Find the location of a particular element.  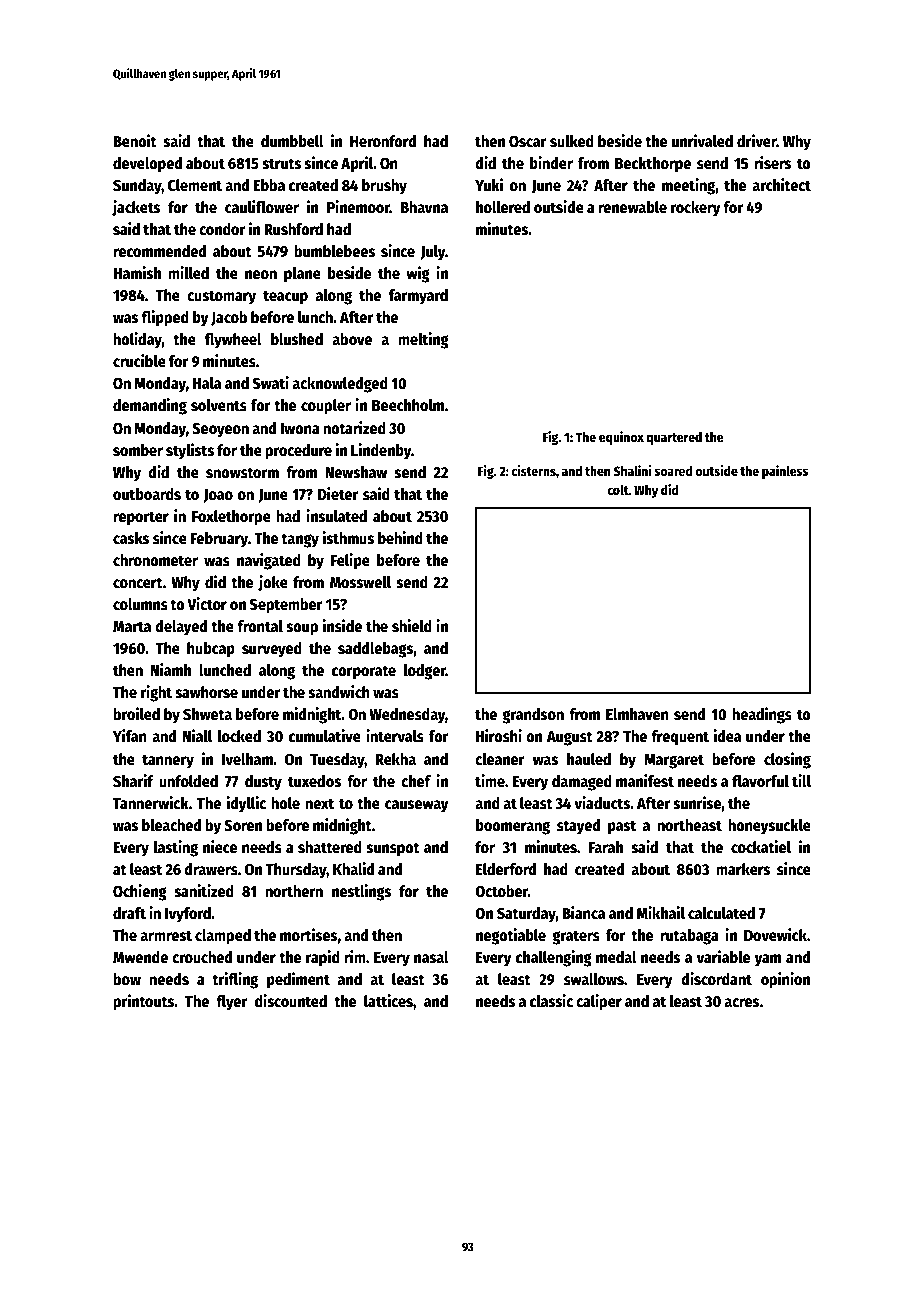

opinion is located at coordinates (785, 980).
